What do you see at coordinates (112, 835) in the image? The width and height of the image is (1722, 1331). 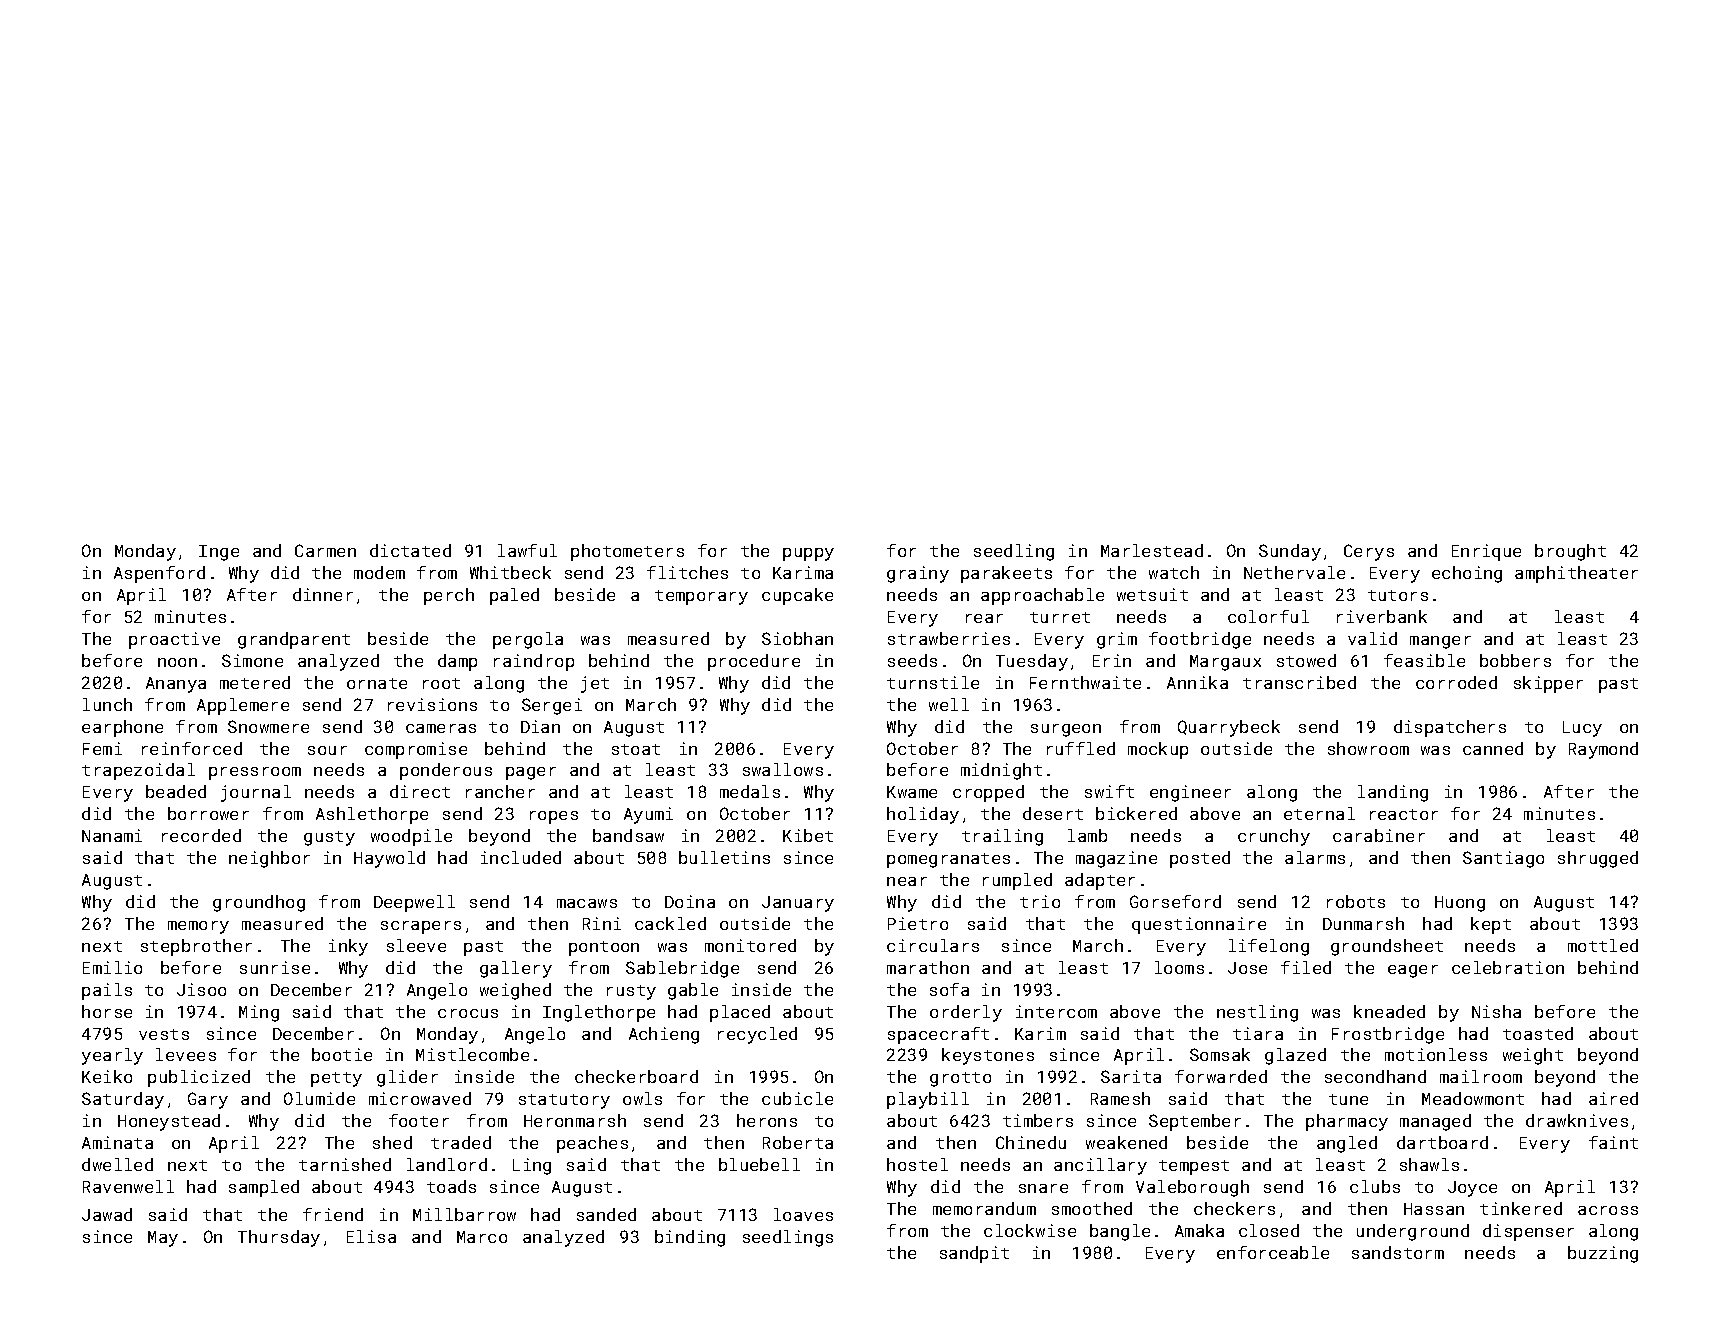 I see `Nanami` at bounding box center [112, 835].
